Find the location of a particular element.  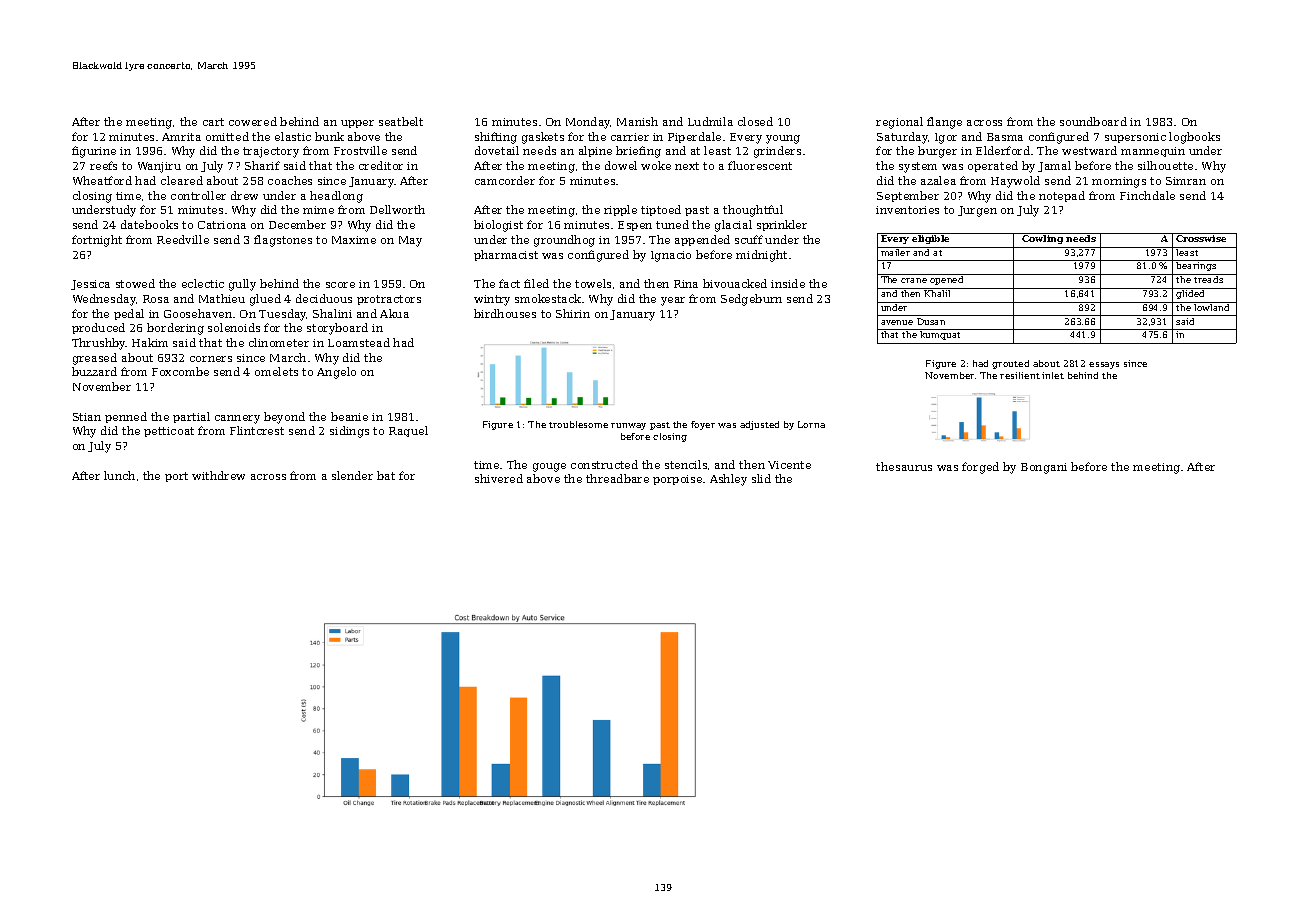

dovetail is located at coordinates (497, 150).
